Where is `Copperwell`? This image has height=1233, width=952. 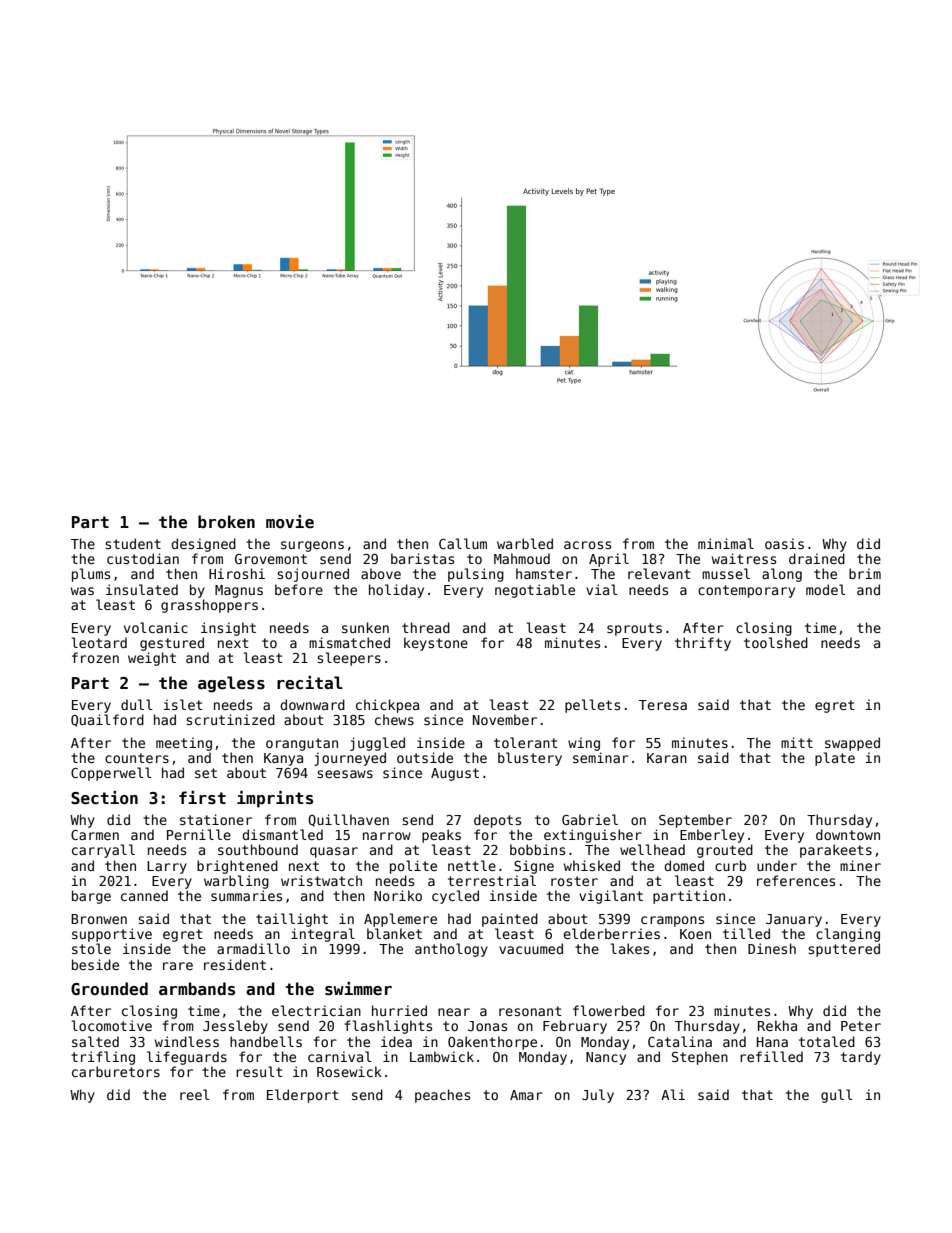 Copperwell is located at coordinates (111, 774).
